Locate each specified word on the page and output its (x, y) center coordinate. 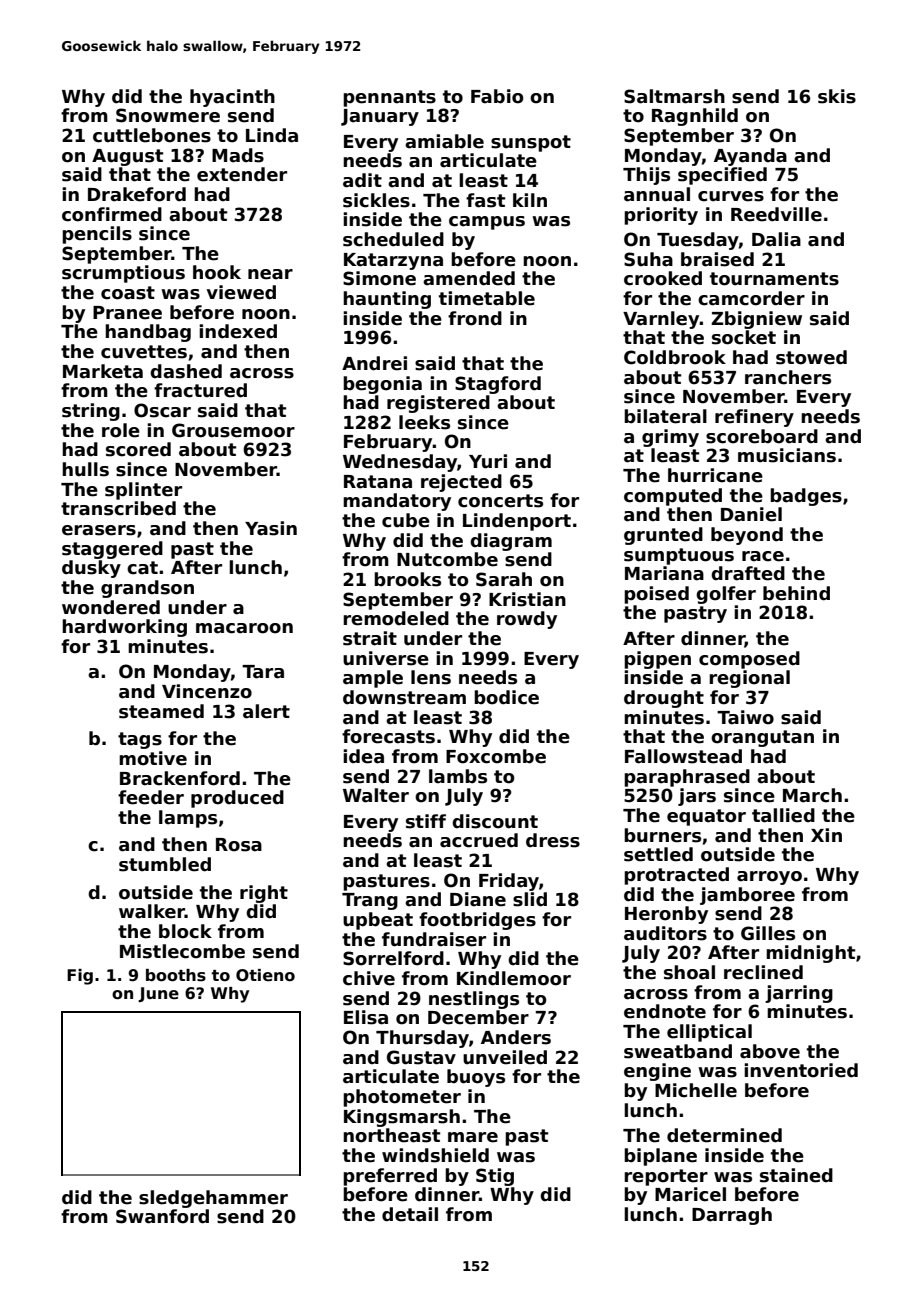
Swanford (162, 1216)
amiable (444, 141)
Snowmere (168, 115)
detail (410, 1214)
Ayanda (750, 157)
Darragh (732, 1216)
